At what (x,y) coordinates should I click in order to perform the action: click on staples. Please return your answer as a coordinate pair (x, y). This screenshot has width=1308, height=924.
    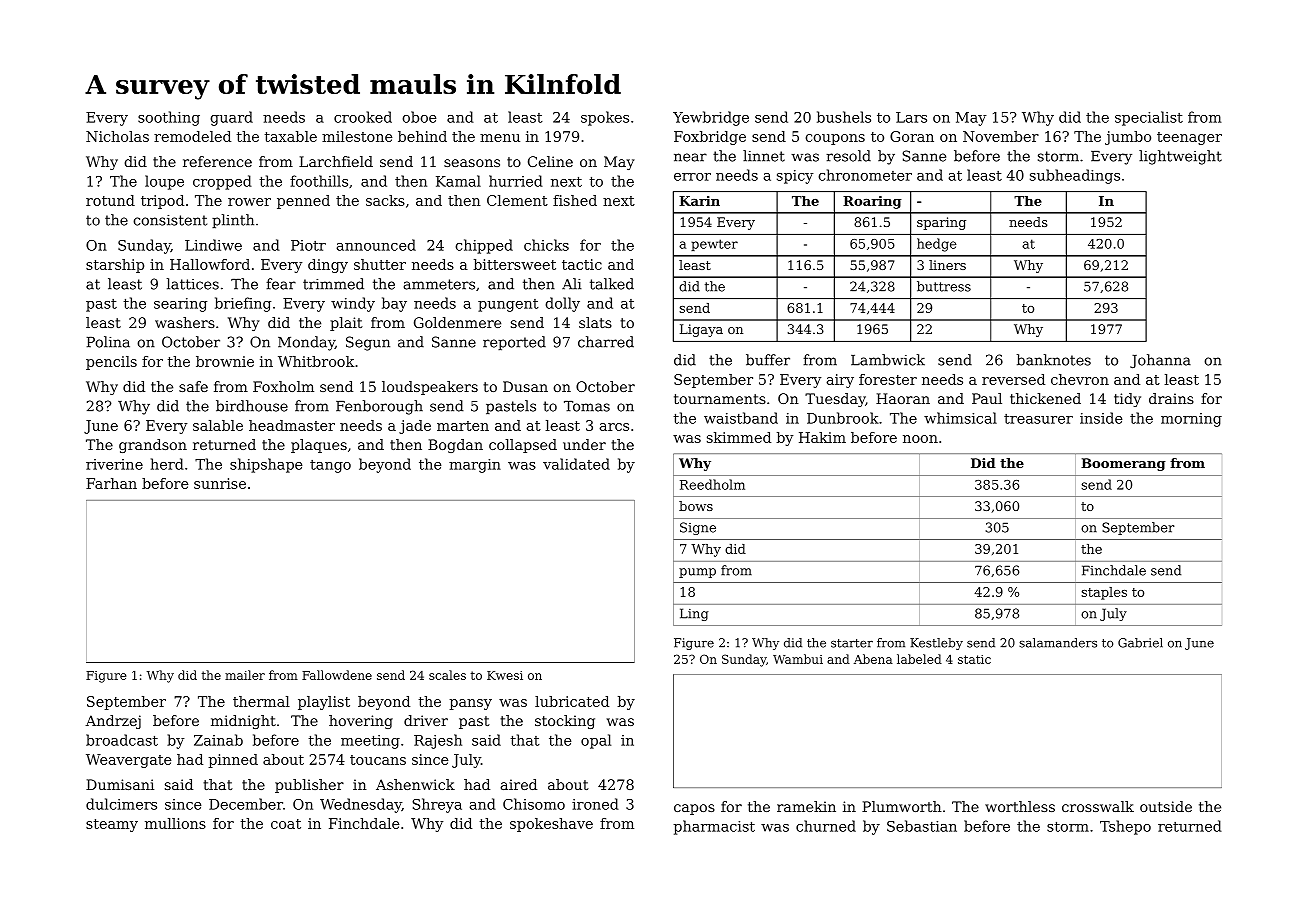
    Looking at the image, I should click on (1104, 593).
